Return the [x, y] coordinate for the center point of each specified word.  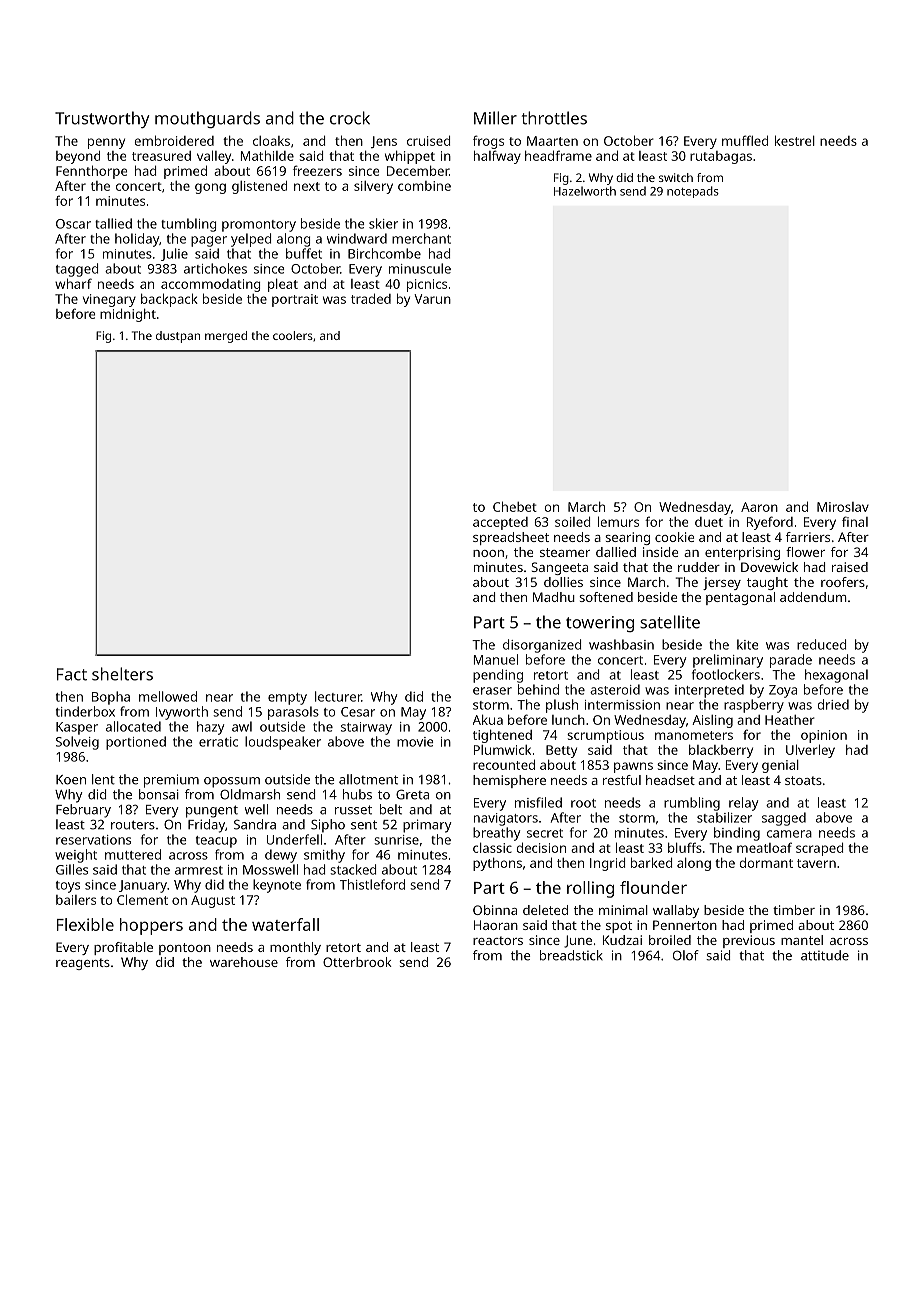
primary [427, 826]
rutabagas [721, 157]
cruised [428, 140]
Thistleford [372, 884]
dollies [563, 582]
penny [106, 143]
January [143, 886]
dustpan [178, 337]
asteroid [615, 689]
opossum [232, 782]
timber [794, 910]
